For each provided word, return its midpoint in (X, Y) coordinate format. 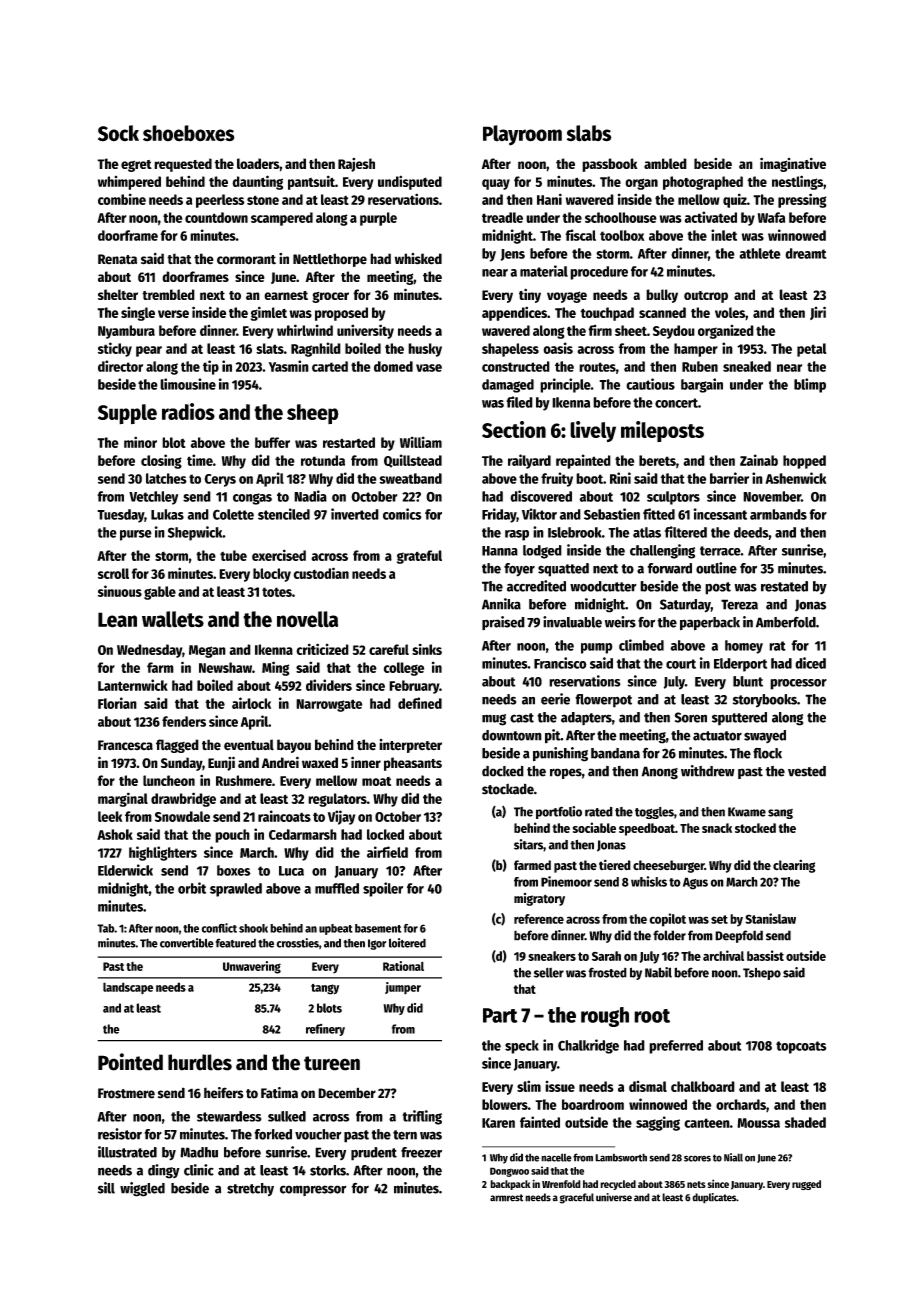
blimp (810, 385)
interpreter (410, 746)
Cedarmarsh (303, 834)
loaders (258, 163)
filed (519, 402)
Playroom (522, 135)
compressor (313, 1190)
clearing (794, 866)
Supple (127, 414)
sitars (528, 844)
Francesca (125, 745)
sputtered (739, 719)
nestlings (797, 182)
